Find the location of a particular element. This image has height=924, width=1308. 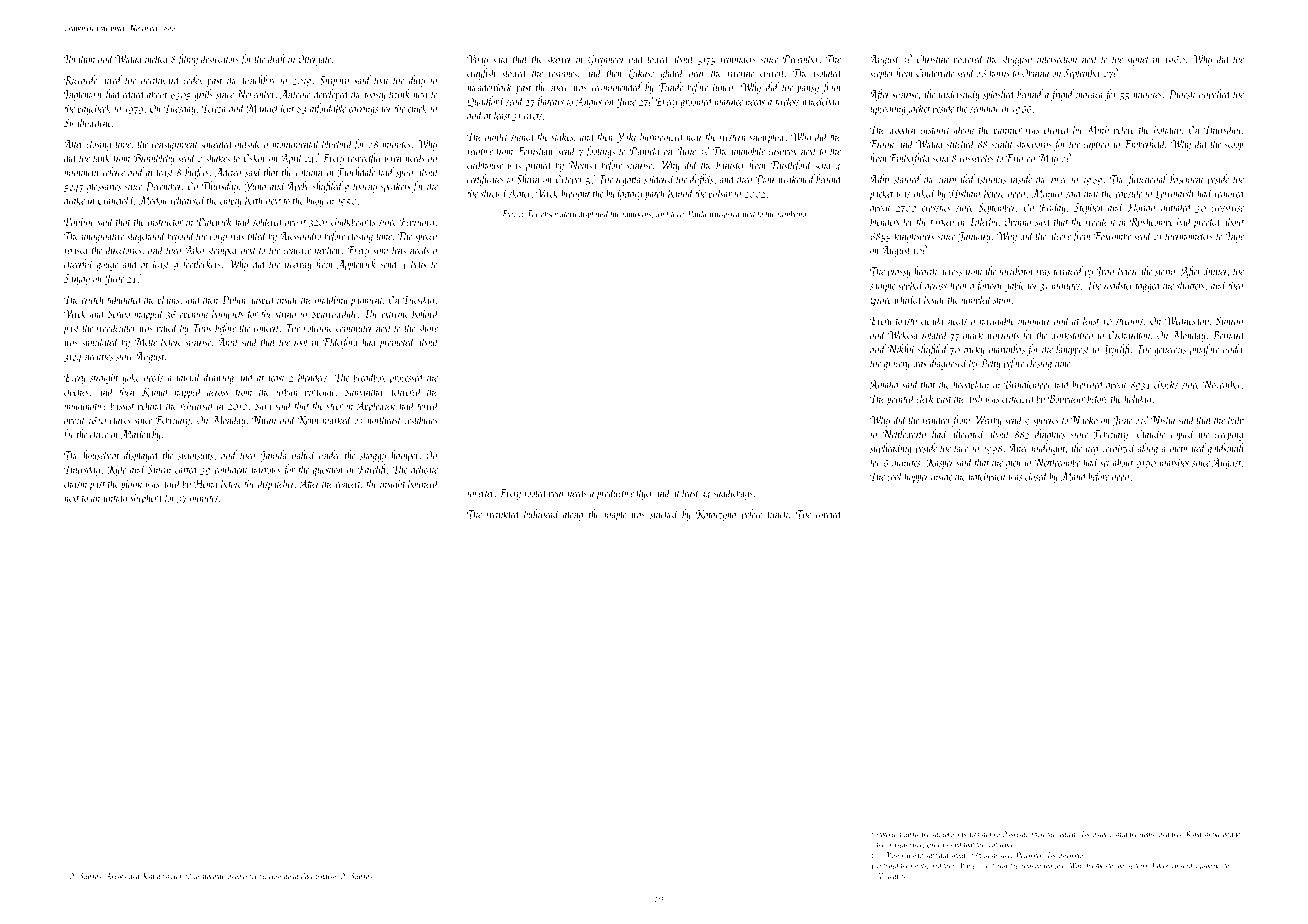

meadowlark is located at coordinates (489, 87).
